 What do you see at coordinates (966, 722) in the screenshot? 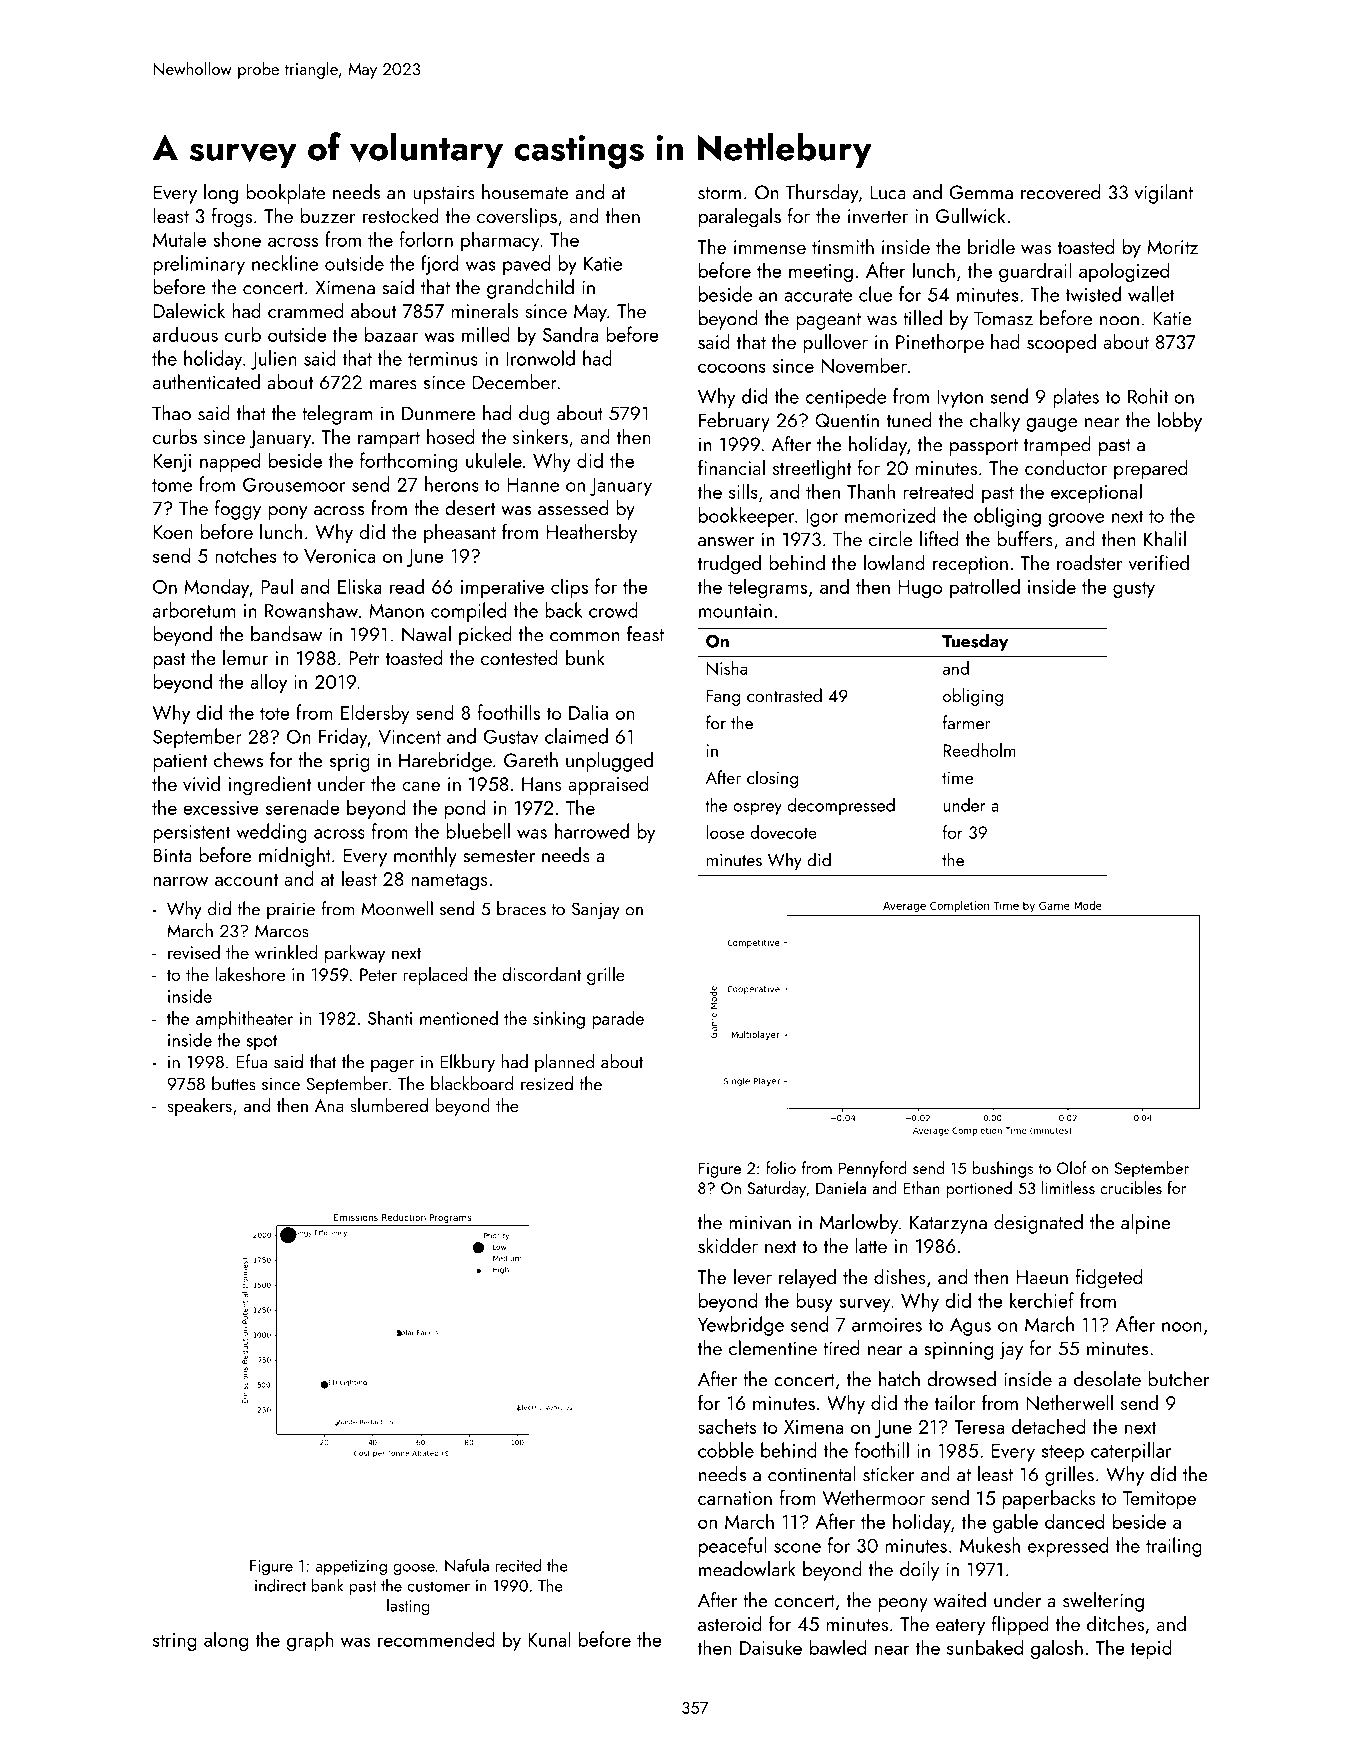
I see `farmer` at bounding box center [966, 722].
